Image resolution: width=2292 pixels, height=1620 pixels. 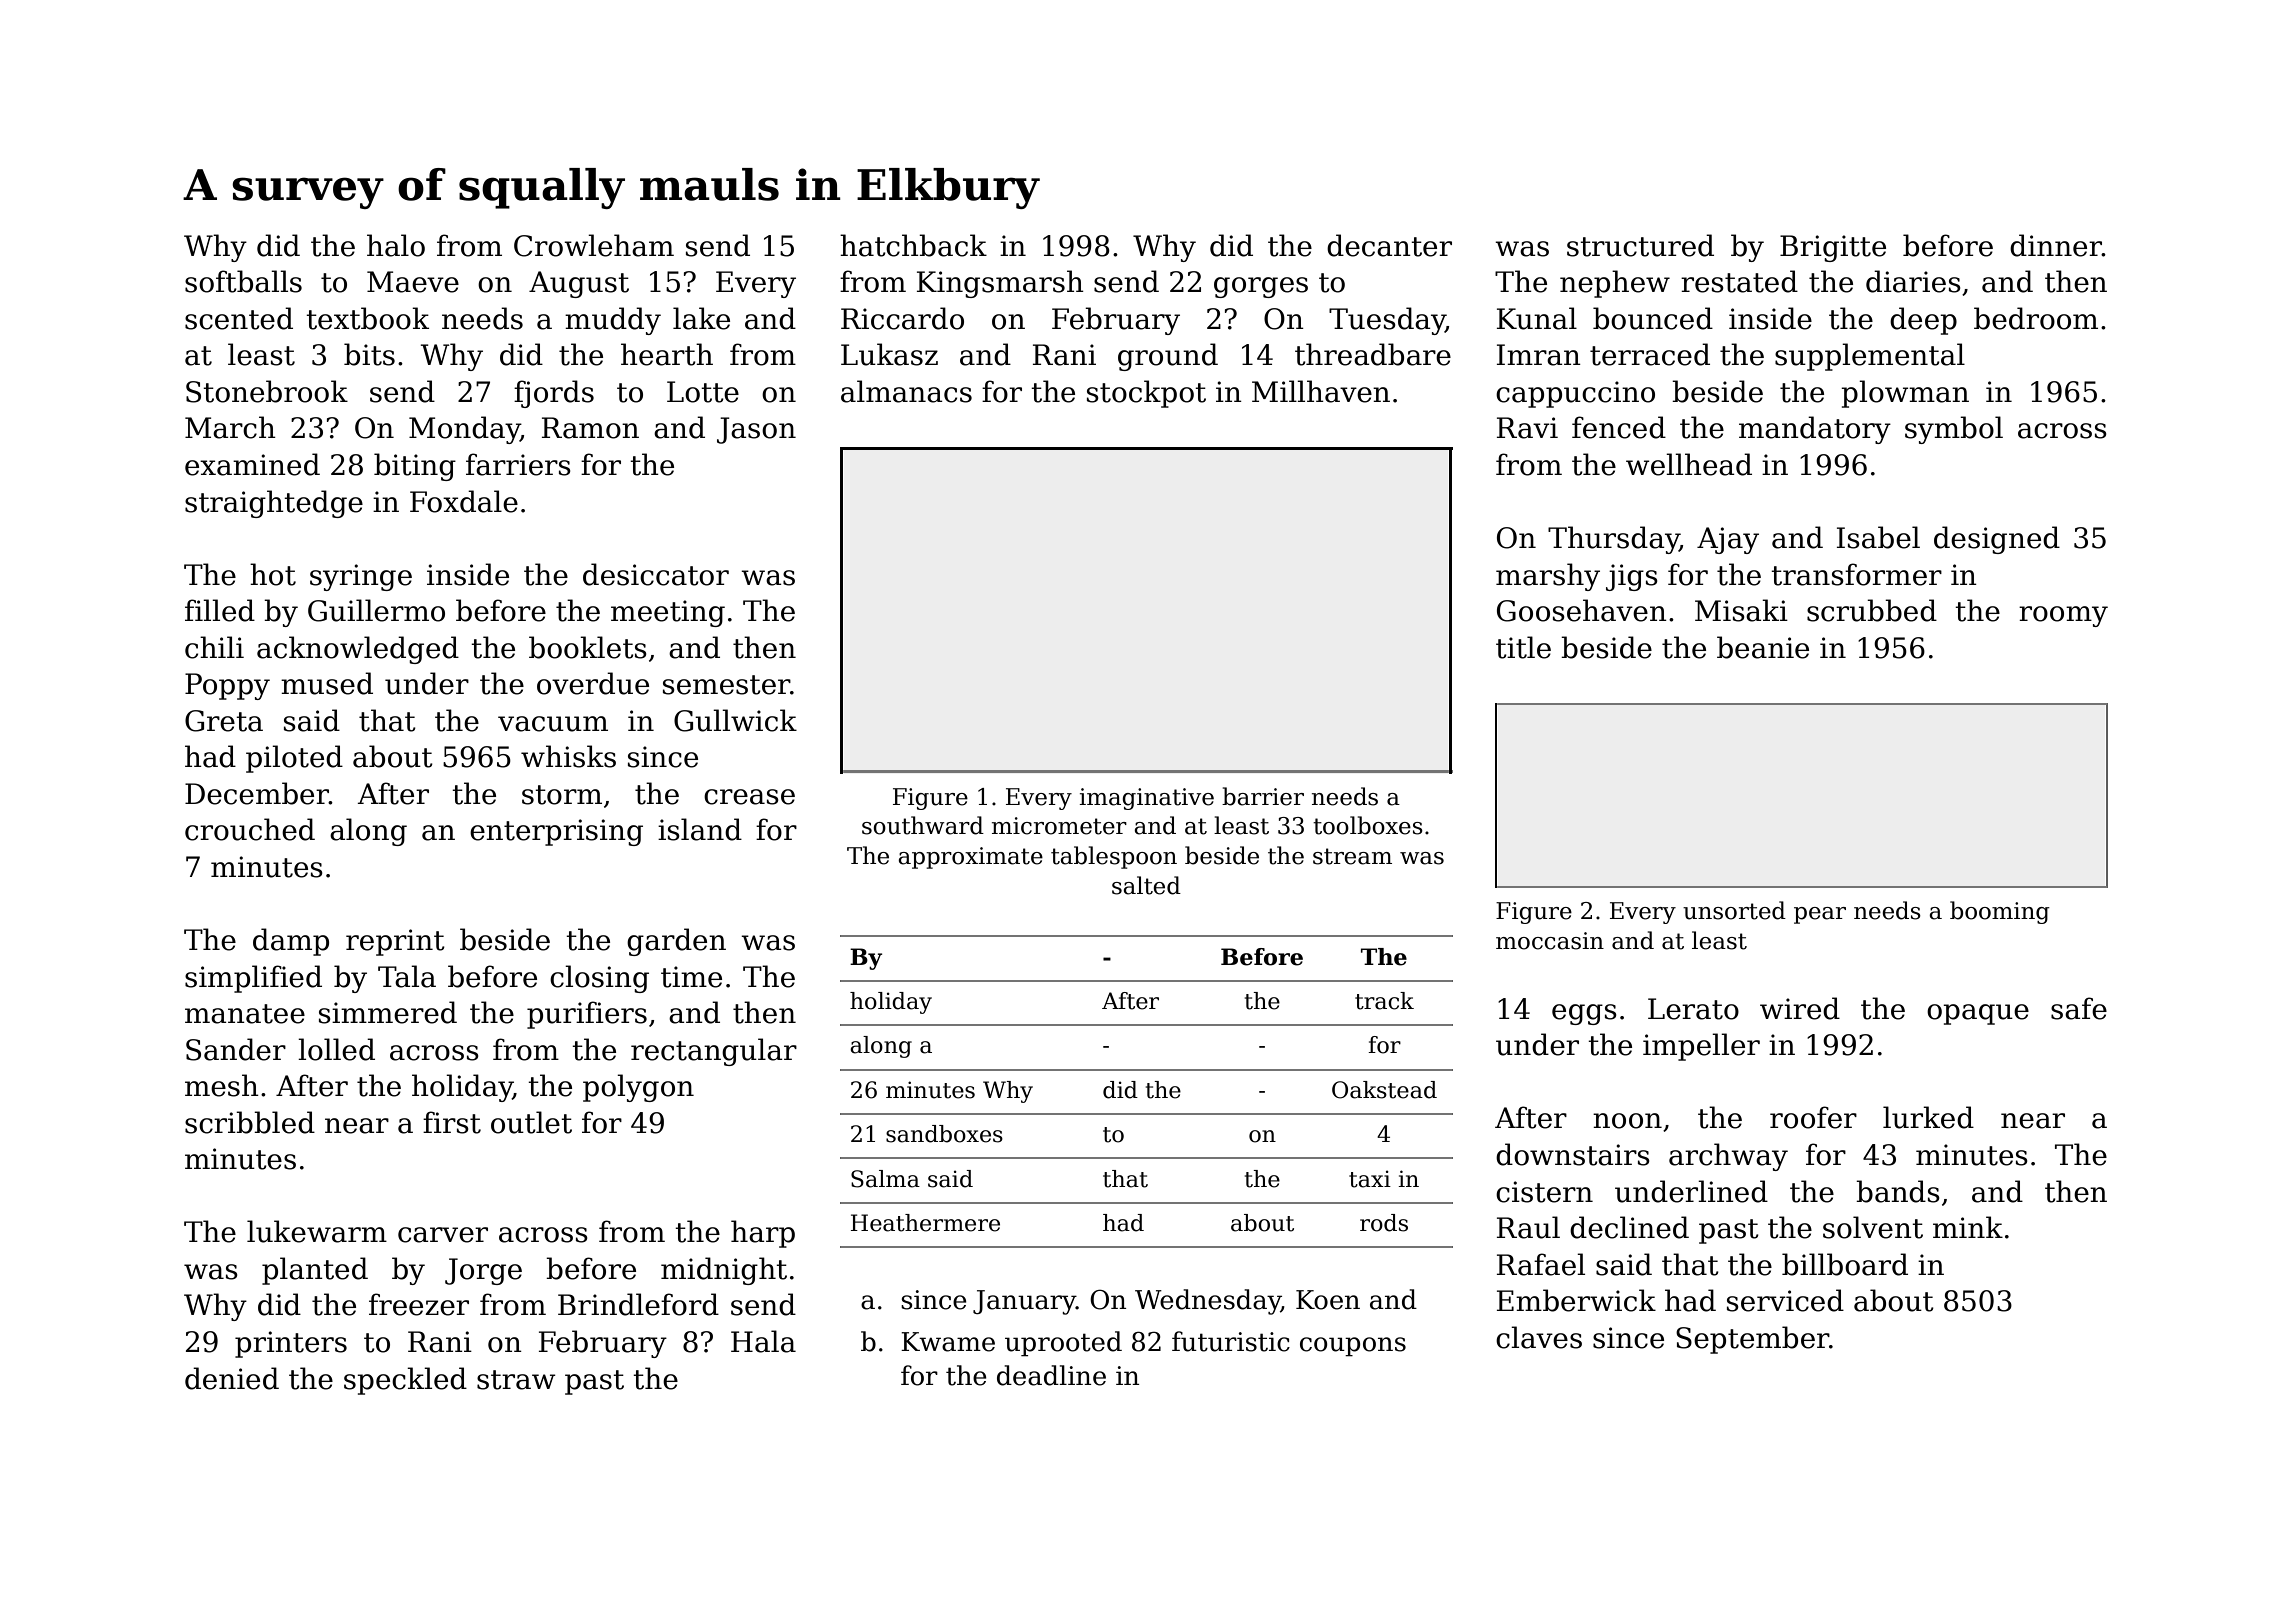 What do you see at coordinates (1261, 287) in the screenshot?
I see `gorges` at bounding box center [1261, 287].
